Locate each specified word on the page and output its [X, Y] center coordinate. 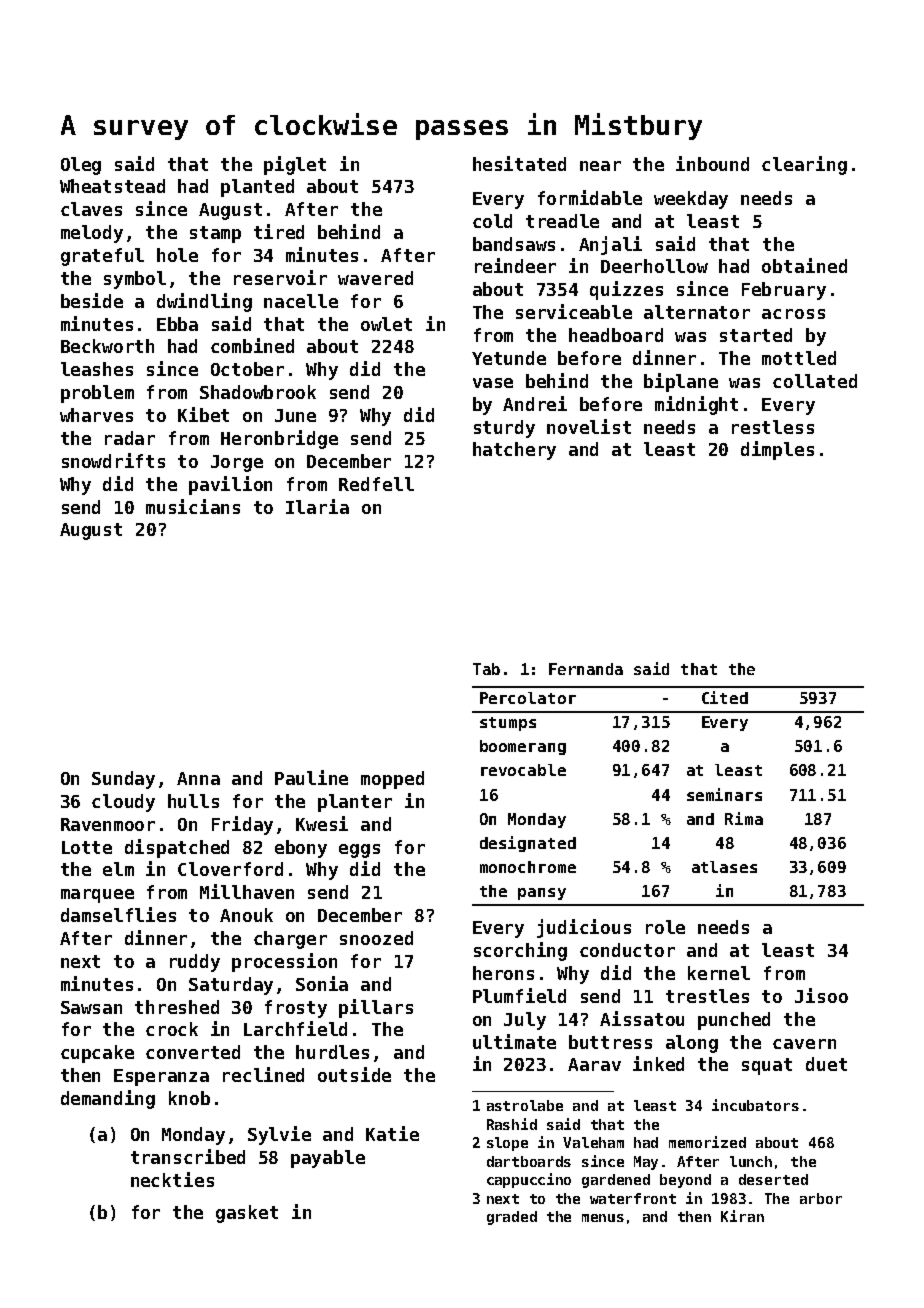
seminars [724, 794]
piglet [295, 165]
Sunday [123, 780]
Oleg [81, 166]
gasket [247, 1214]
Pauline [311, 777]
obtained [804, 265]
